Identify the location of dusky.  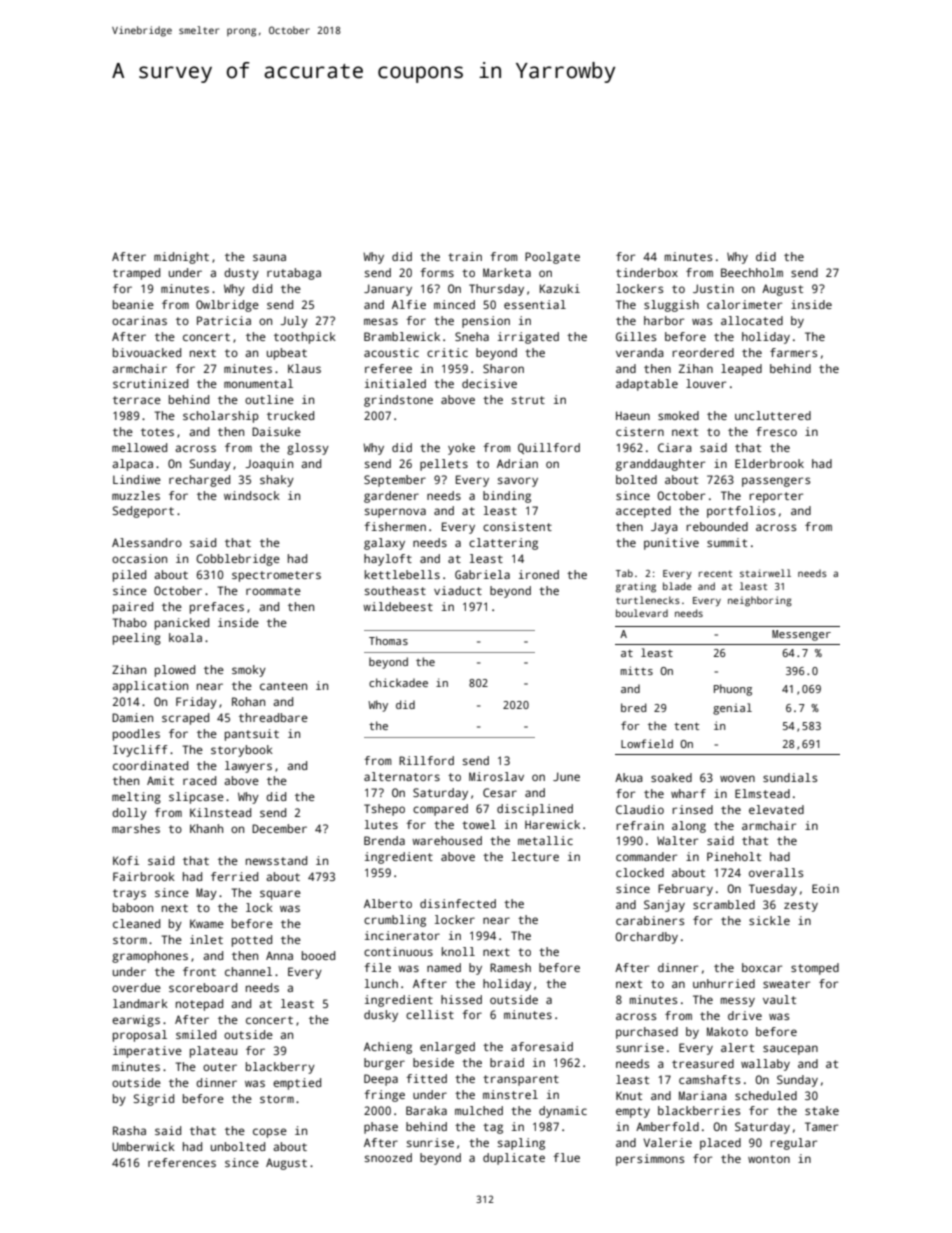
(381, 1016).
